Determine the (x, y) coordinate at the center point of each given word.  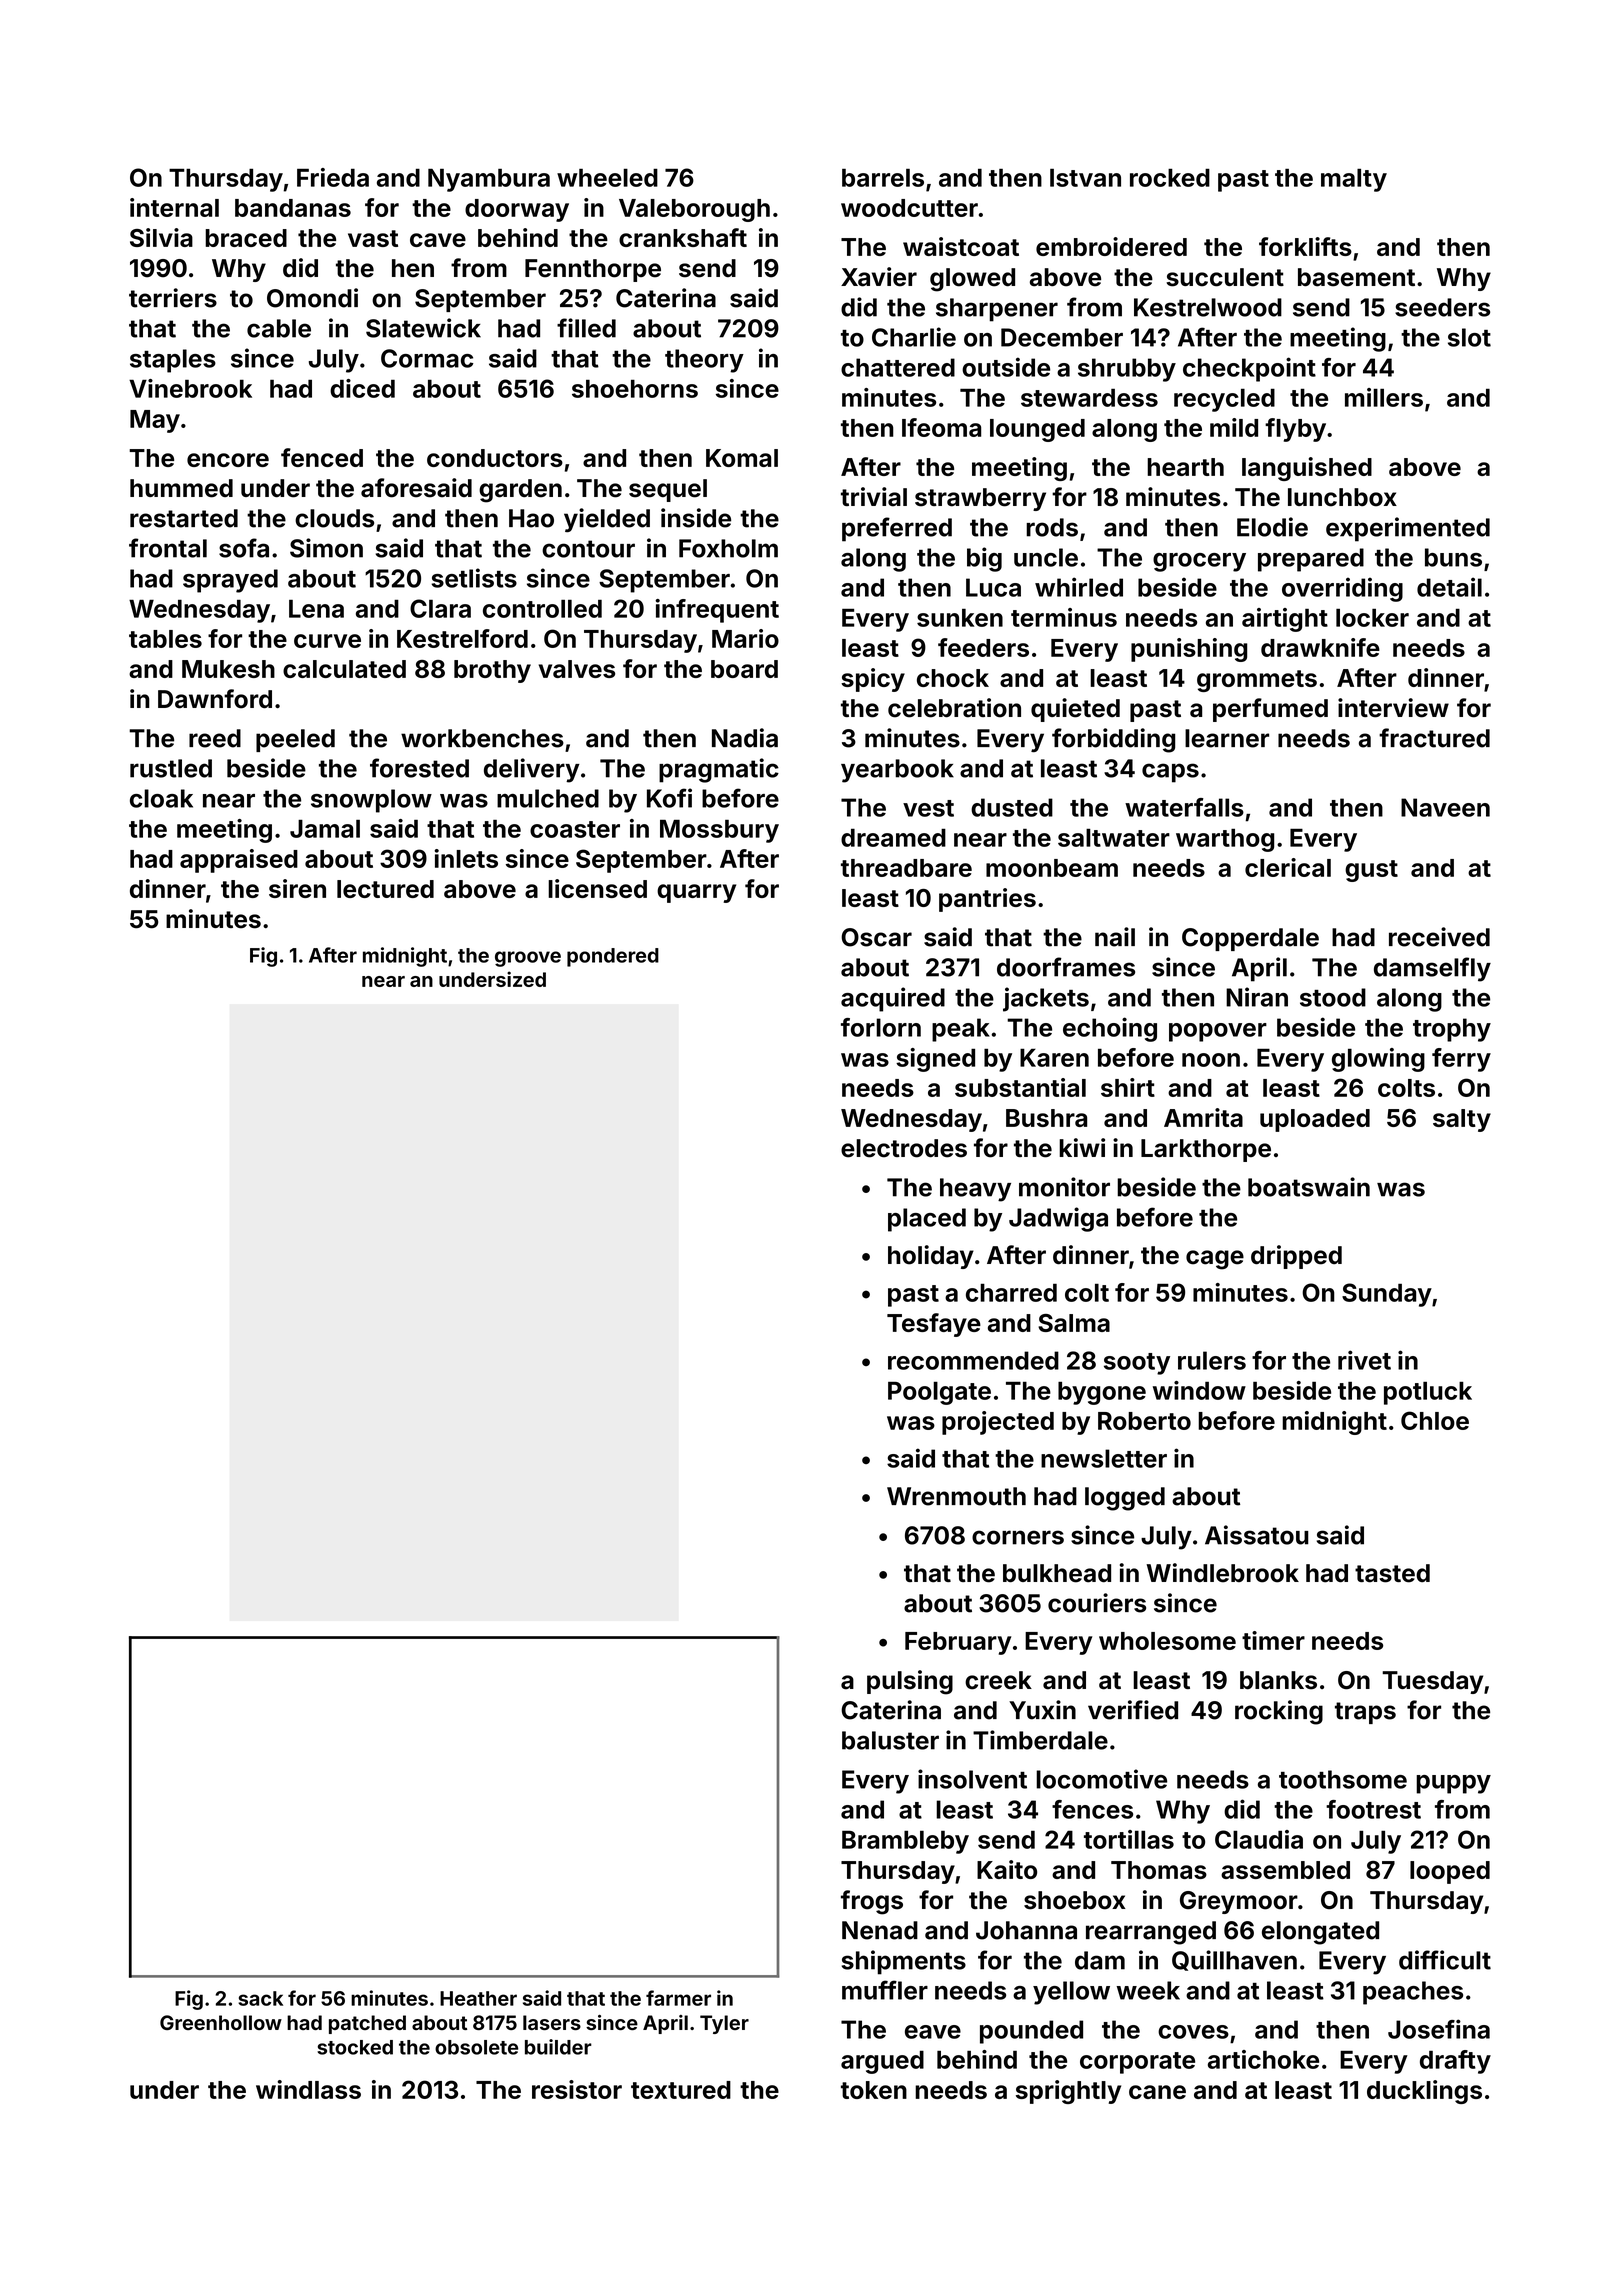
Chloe (1435, 1420)
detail (1449, 587)
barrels (883, 178)
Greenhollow (221, 2022)
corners (1018, 1537)
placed (927, 1220)
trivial (874, 497)
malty (1354, 180)
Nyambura (489, 180)
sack (260, 1998)
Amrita (1203, 1117)
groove (528, 959)
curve (327, 641)
